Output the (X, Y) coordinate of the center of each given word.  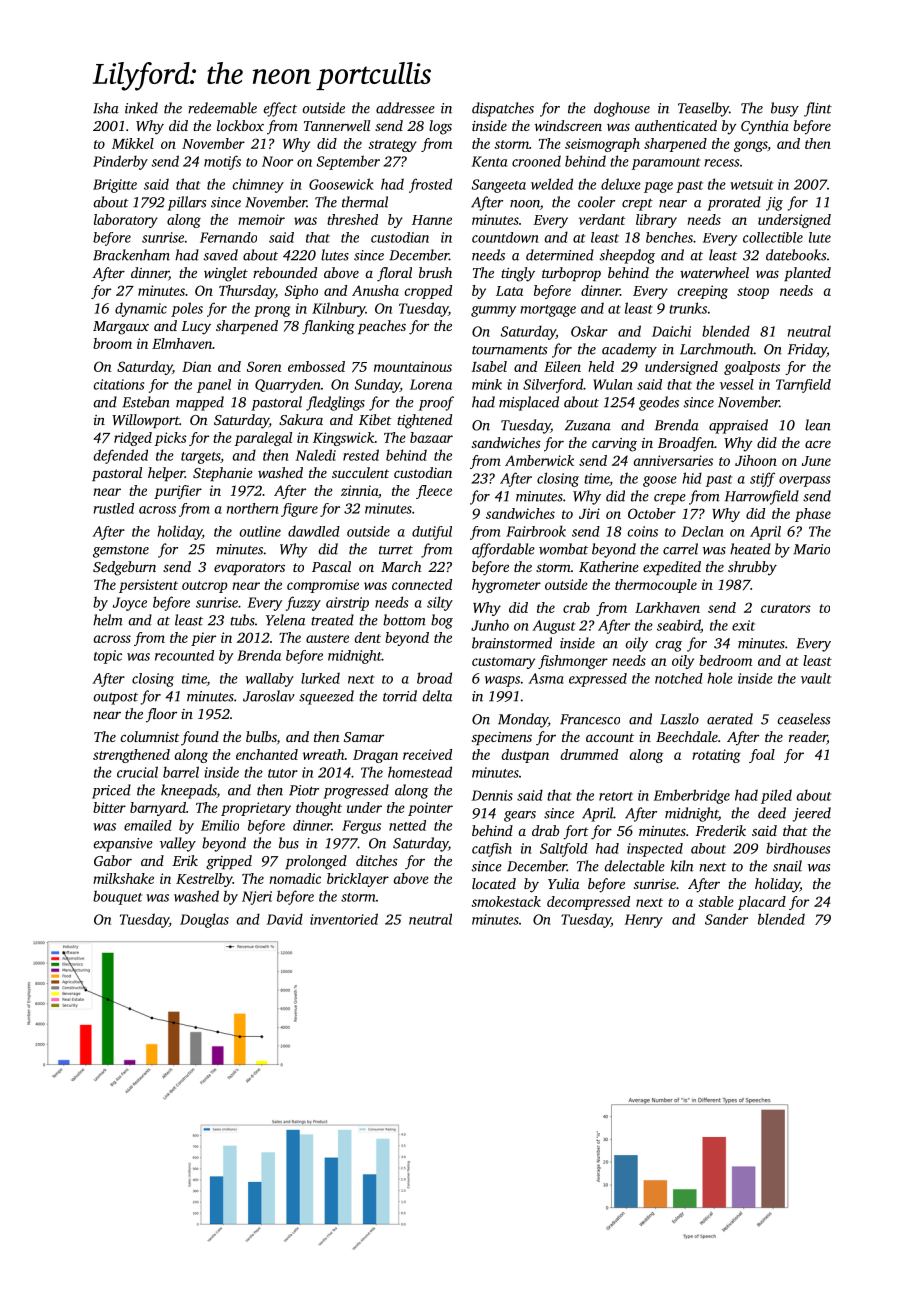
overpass (804, 481)
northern (253, 508)
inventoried (344, 919)
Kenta (489, 161)
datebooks (796, 255)
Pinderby (120, 162)
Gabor (113, 860)
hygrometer (506, 586)
